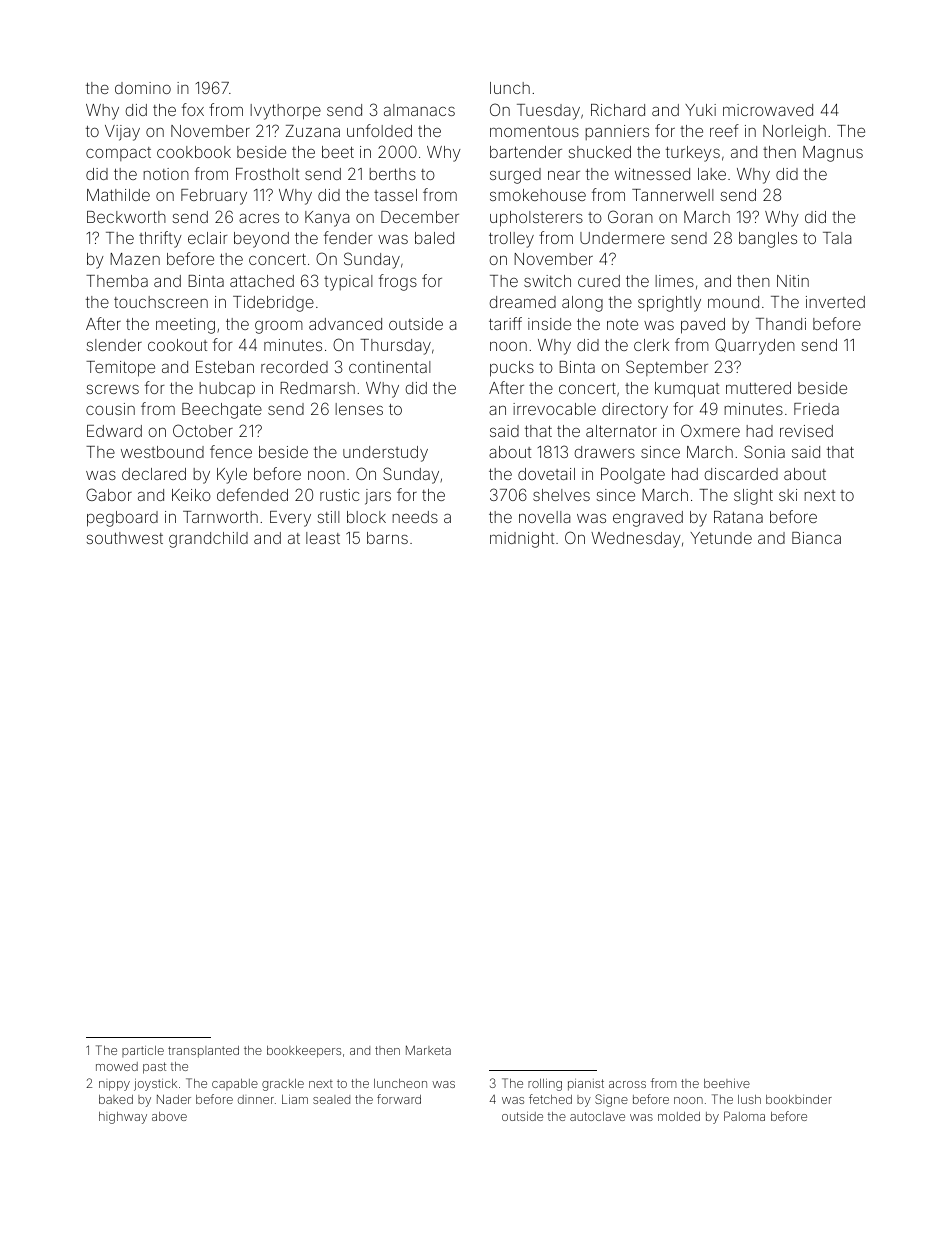 The image size is (952, 1233). What do you see at coordinates (317, 388) in the screenshot?
I see `Redmarsh` at bounding box center [317, 388].
